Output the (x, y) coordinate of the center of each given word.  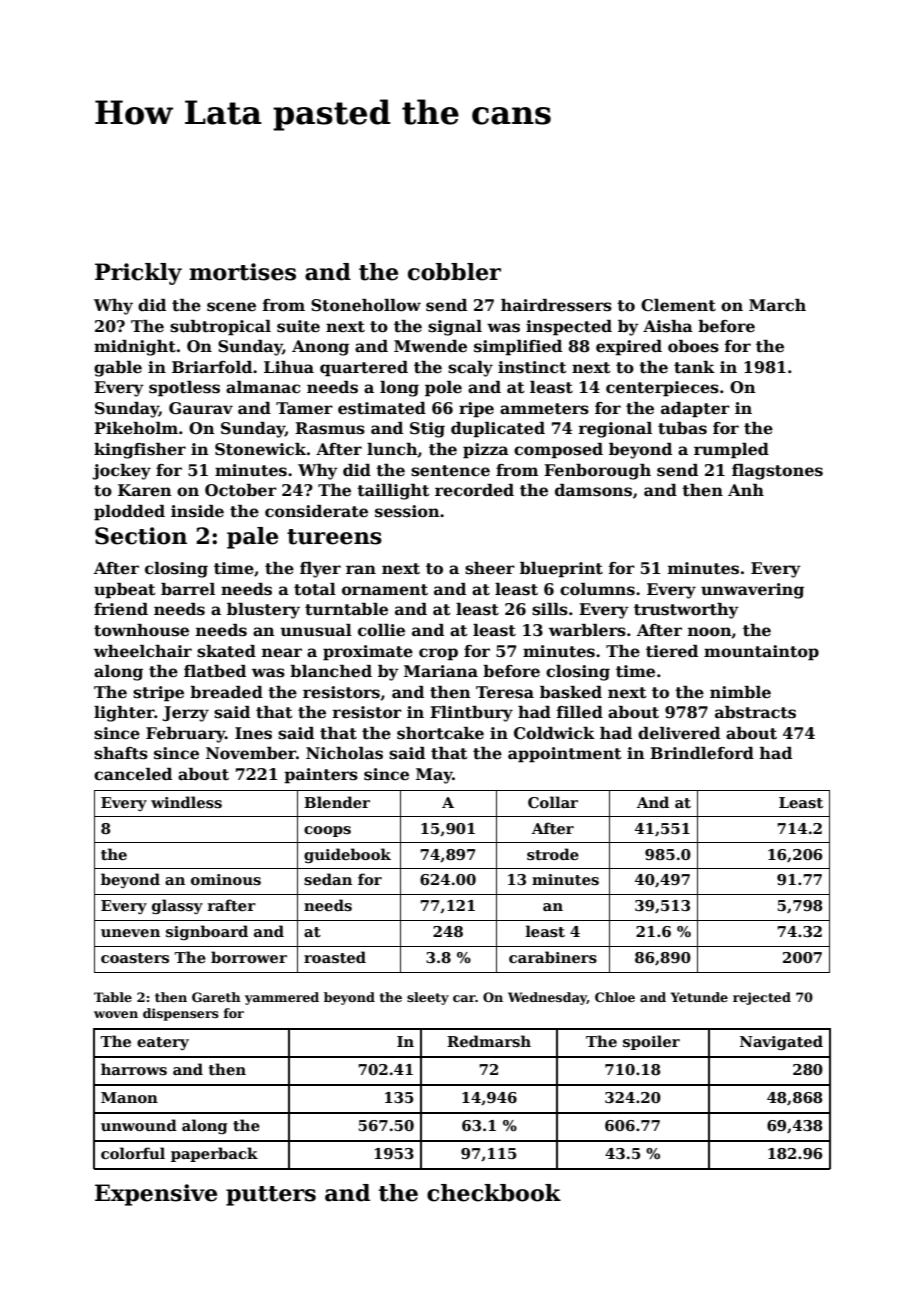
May (434, 776)
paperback (214, 1154)
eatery (163, 1043)
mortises (242, 272)
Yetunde (699, 997)
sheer (490, 568)
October (241, 490)
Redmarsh (489, 1041)
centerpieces (662, 389)
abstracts (755, 712)
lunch (392, 450)
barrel (188, 589)
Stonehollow (366, 305)
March (777, 305)
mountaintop (761, 653)
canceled (133, 774)
